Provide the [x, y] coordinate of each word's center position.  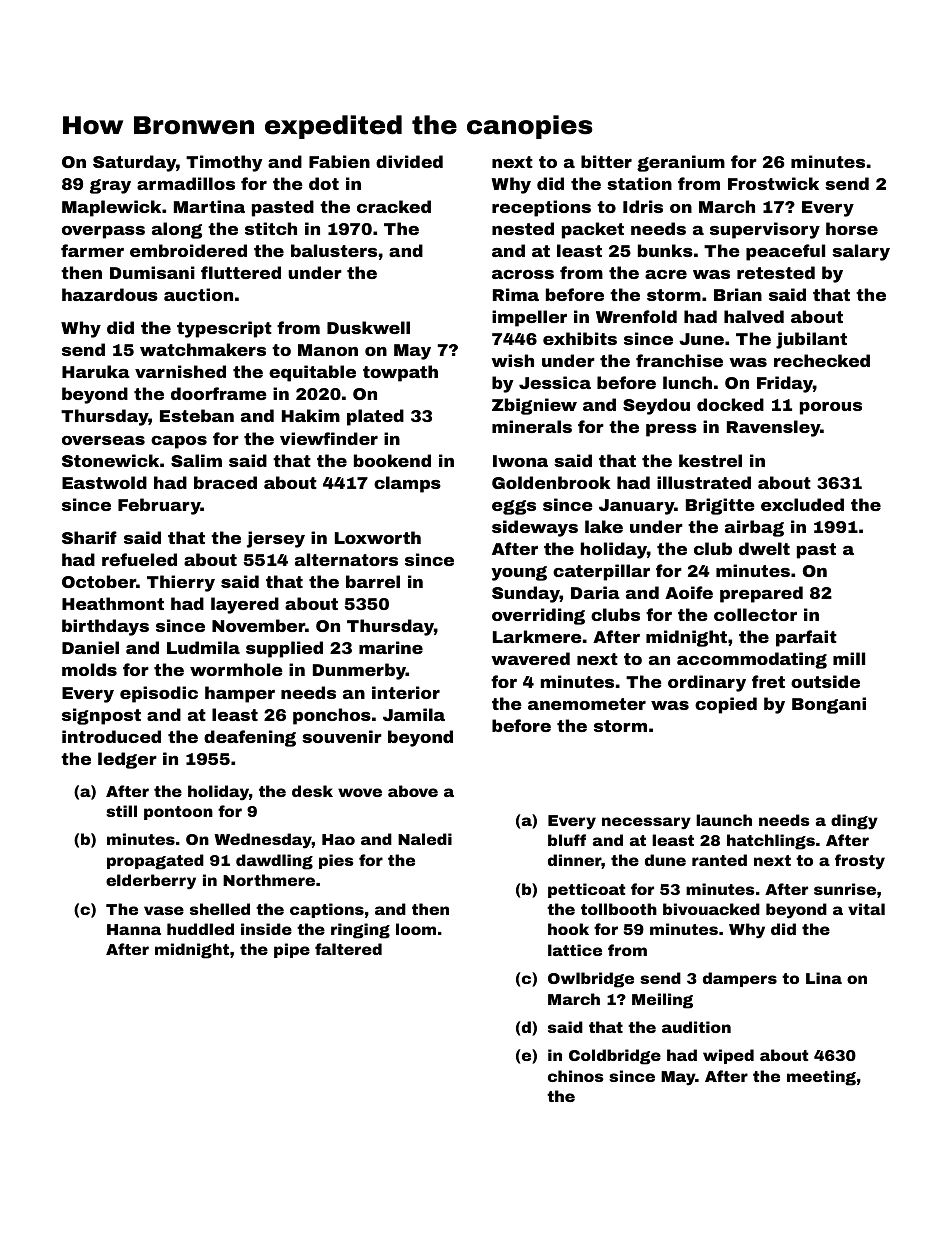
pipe [292, 950]
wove [360, 792]
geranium [681, 163]
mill [849, 658]
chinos [576, 1076]
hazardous [110, 294]
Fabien [339, 161]
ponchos [332, 716]
